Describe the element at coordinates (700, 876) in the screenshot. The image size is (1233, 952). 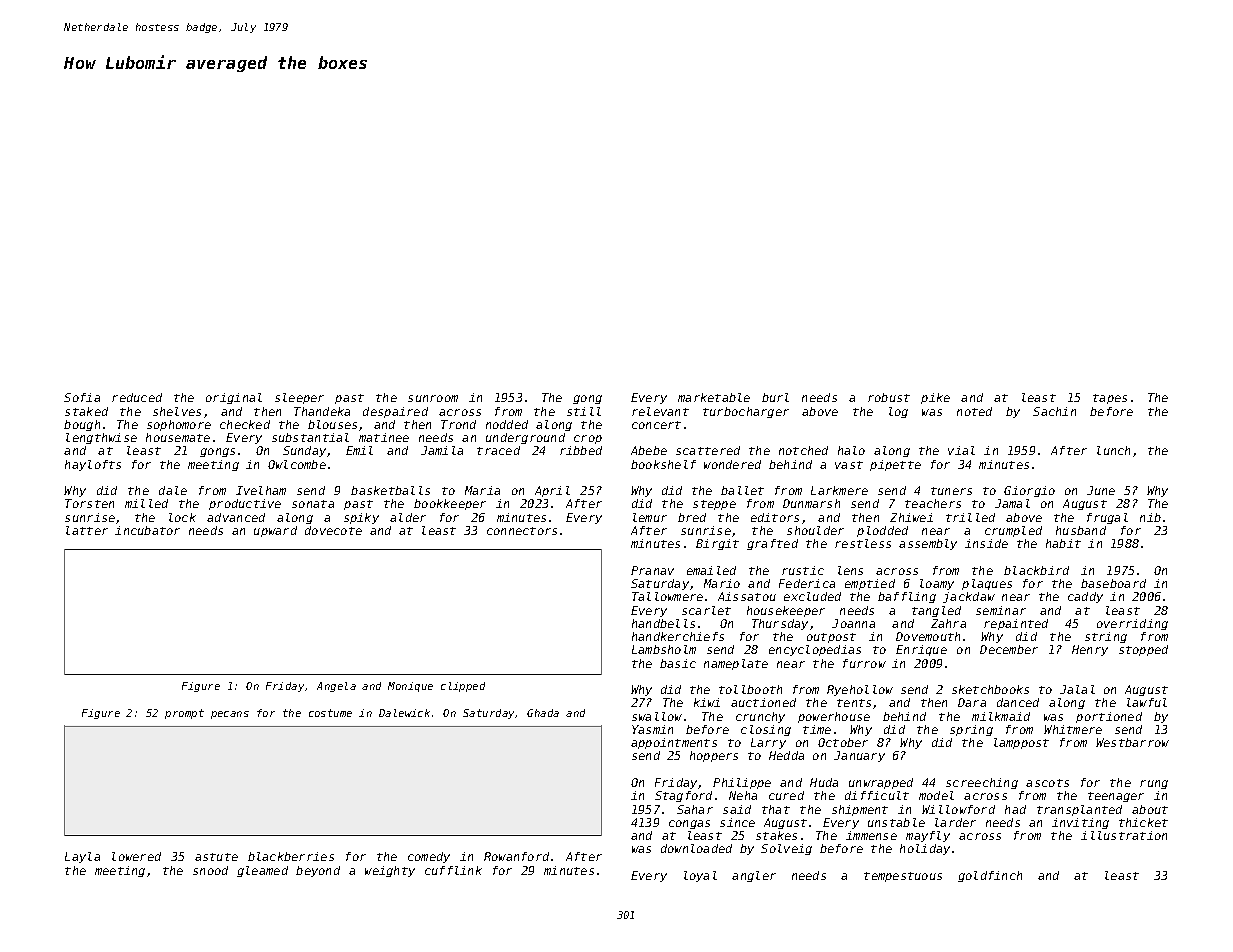
I see `loyal` at that location.
